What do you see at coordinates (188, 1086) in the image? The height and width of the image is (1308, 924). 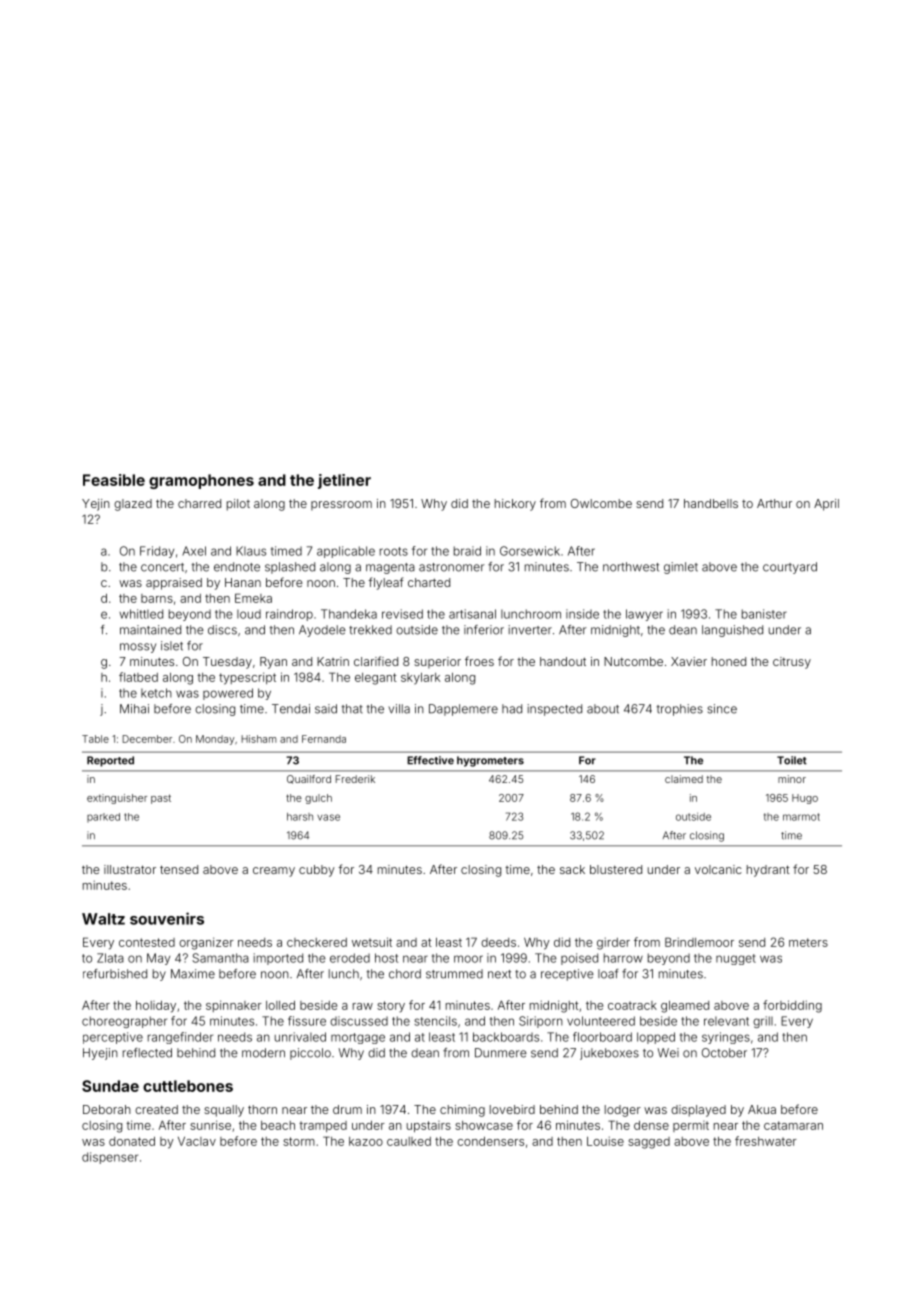 I see `cuttlebones` at bounding box center [188, 1086].
